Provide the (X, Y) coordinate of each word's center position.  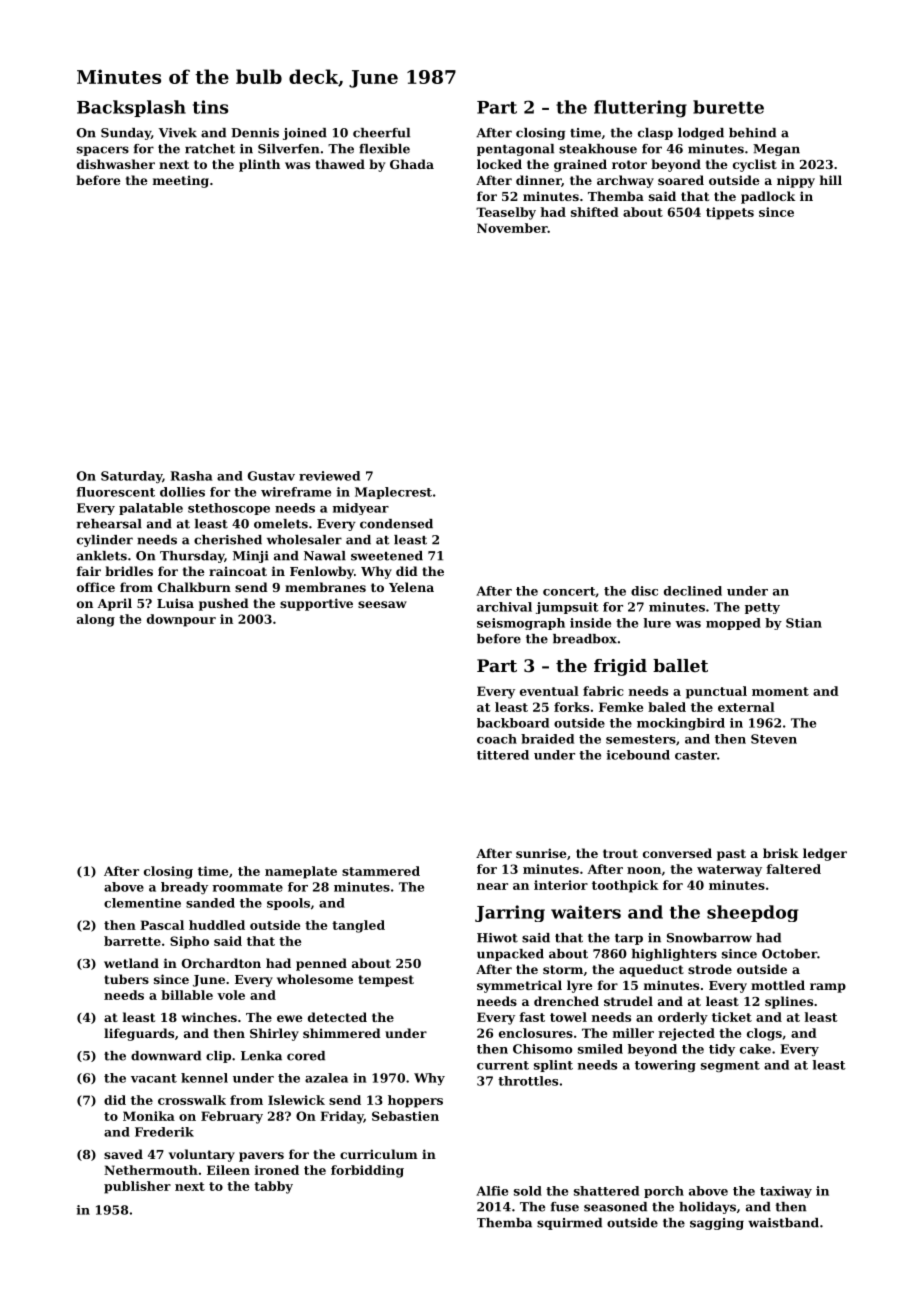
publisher (137, 1187)
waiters (586, 912)
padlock (768, 197)
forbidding (367, 1171)
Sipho (189, 942)
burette (728, 107)
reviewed (329, 476)
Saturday (131, 477)
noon (644, 870)
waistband (783, 1223)
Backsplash (131, 108)
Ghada (412, 164)
